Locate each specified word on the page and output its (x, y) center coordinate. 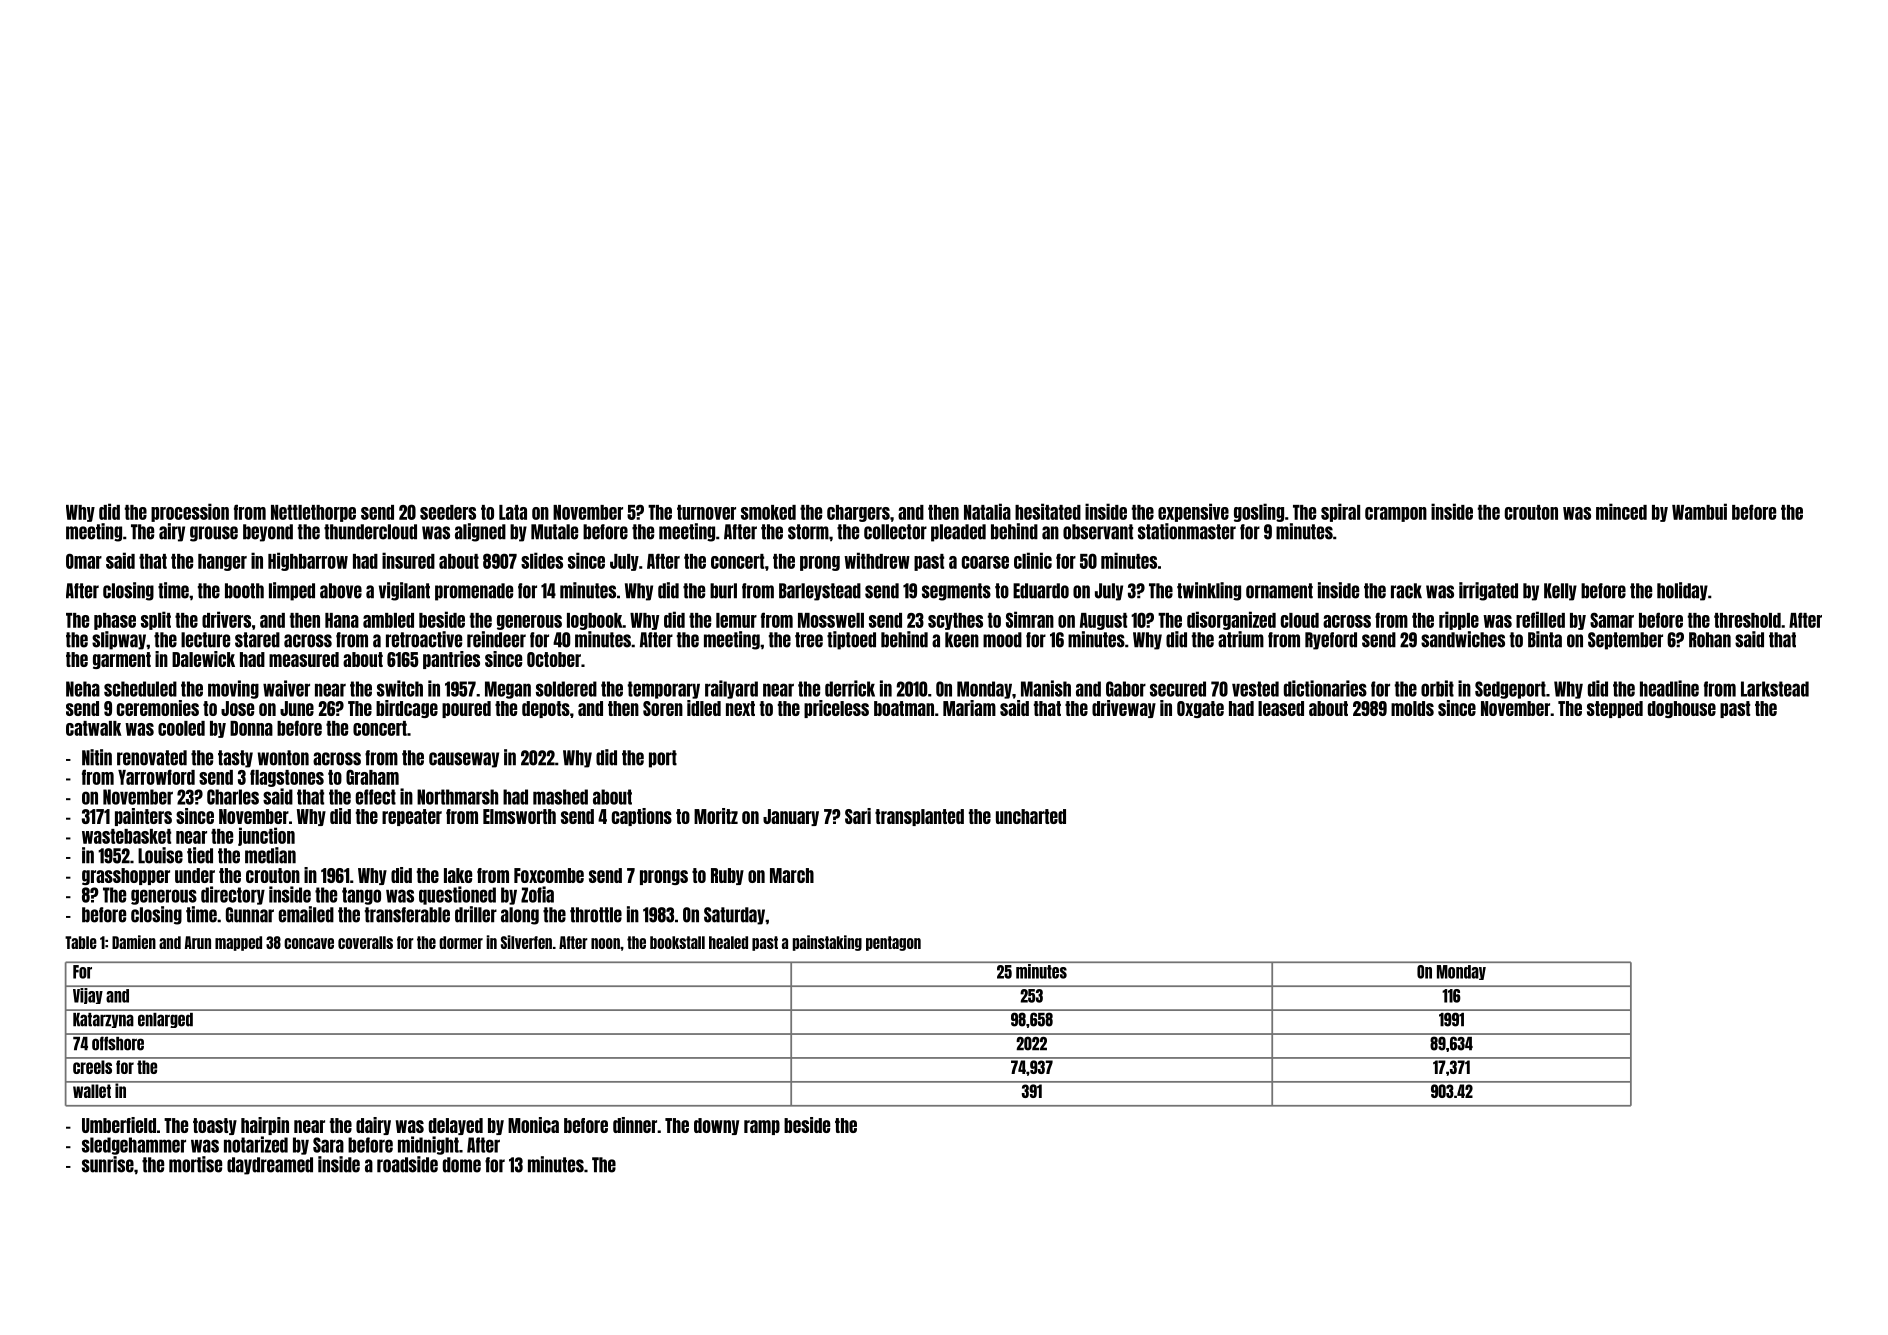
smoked (768, 512)
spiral (1340, 512)
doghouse (1682, 709)
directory (233, 895)
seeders (448, 512)
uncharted (1031, 816)
